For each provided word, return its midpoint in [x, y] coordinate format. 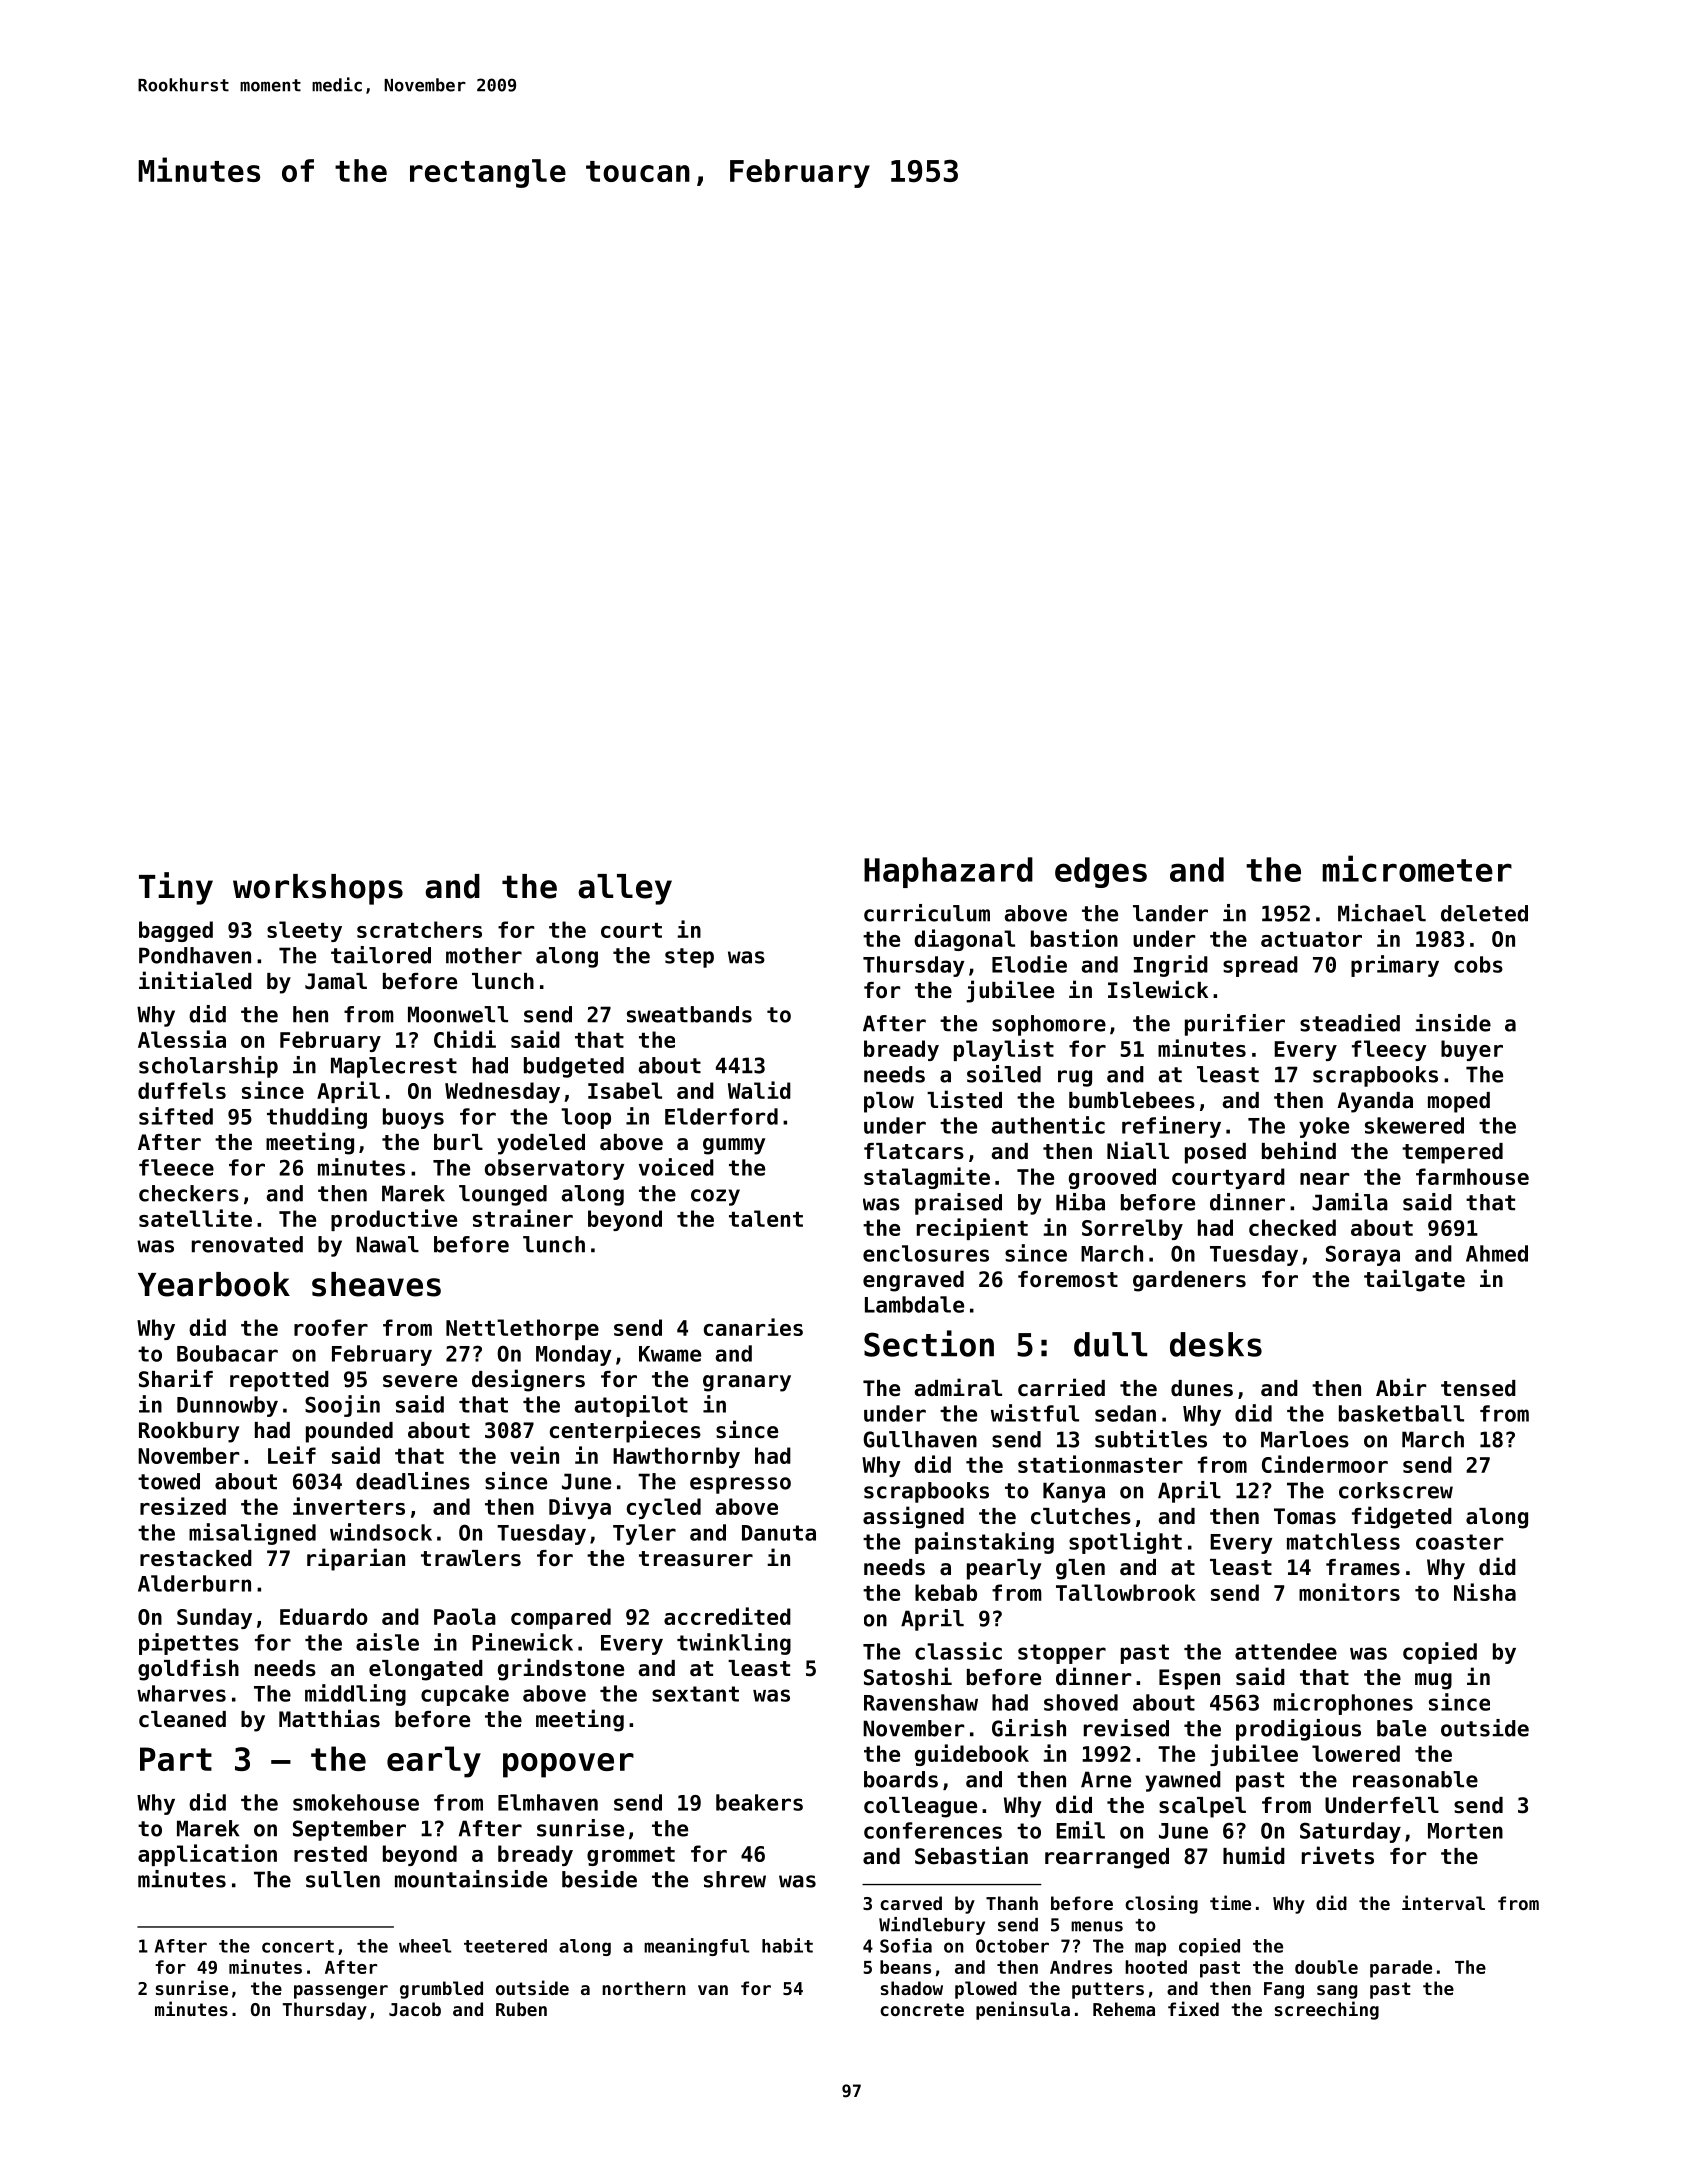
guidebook [972, 1755]
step [689, 958]
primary [1395, 966]
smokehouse [356, 1802]
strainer [523, 1218]
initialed [195, 980]
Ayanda [1375, 1102]
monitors [1349, 1592]
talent [766, 1218]
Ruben [521, 2009]
